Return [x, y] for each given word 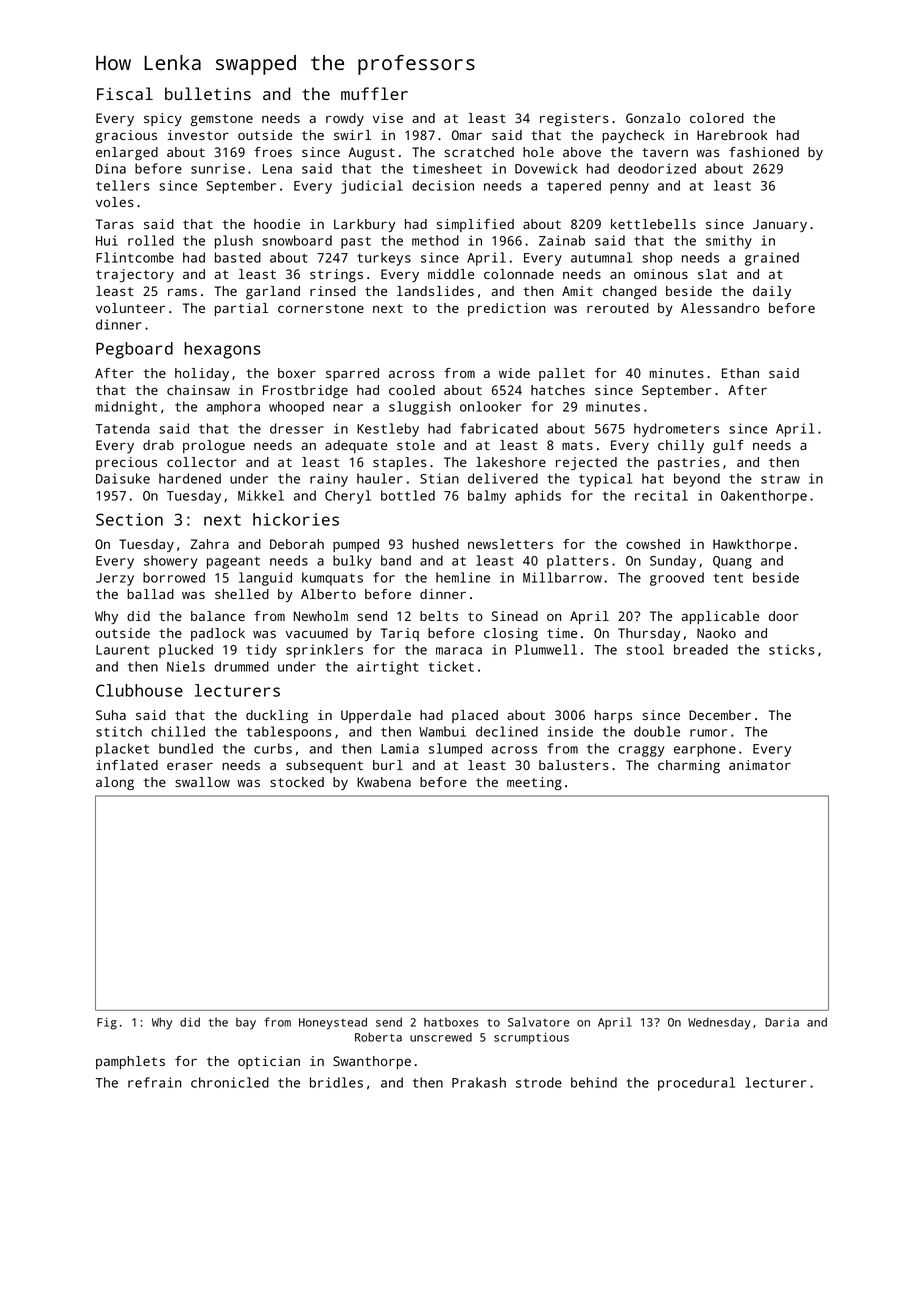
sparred [352, 374]
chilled [178, 731]
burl [388, 765]
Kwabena [384, 782]
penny [629, 188]
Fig [107, 1024]
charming [689, 767]
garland [273, 292]
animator [760, 765]
